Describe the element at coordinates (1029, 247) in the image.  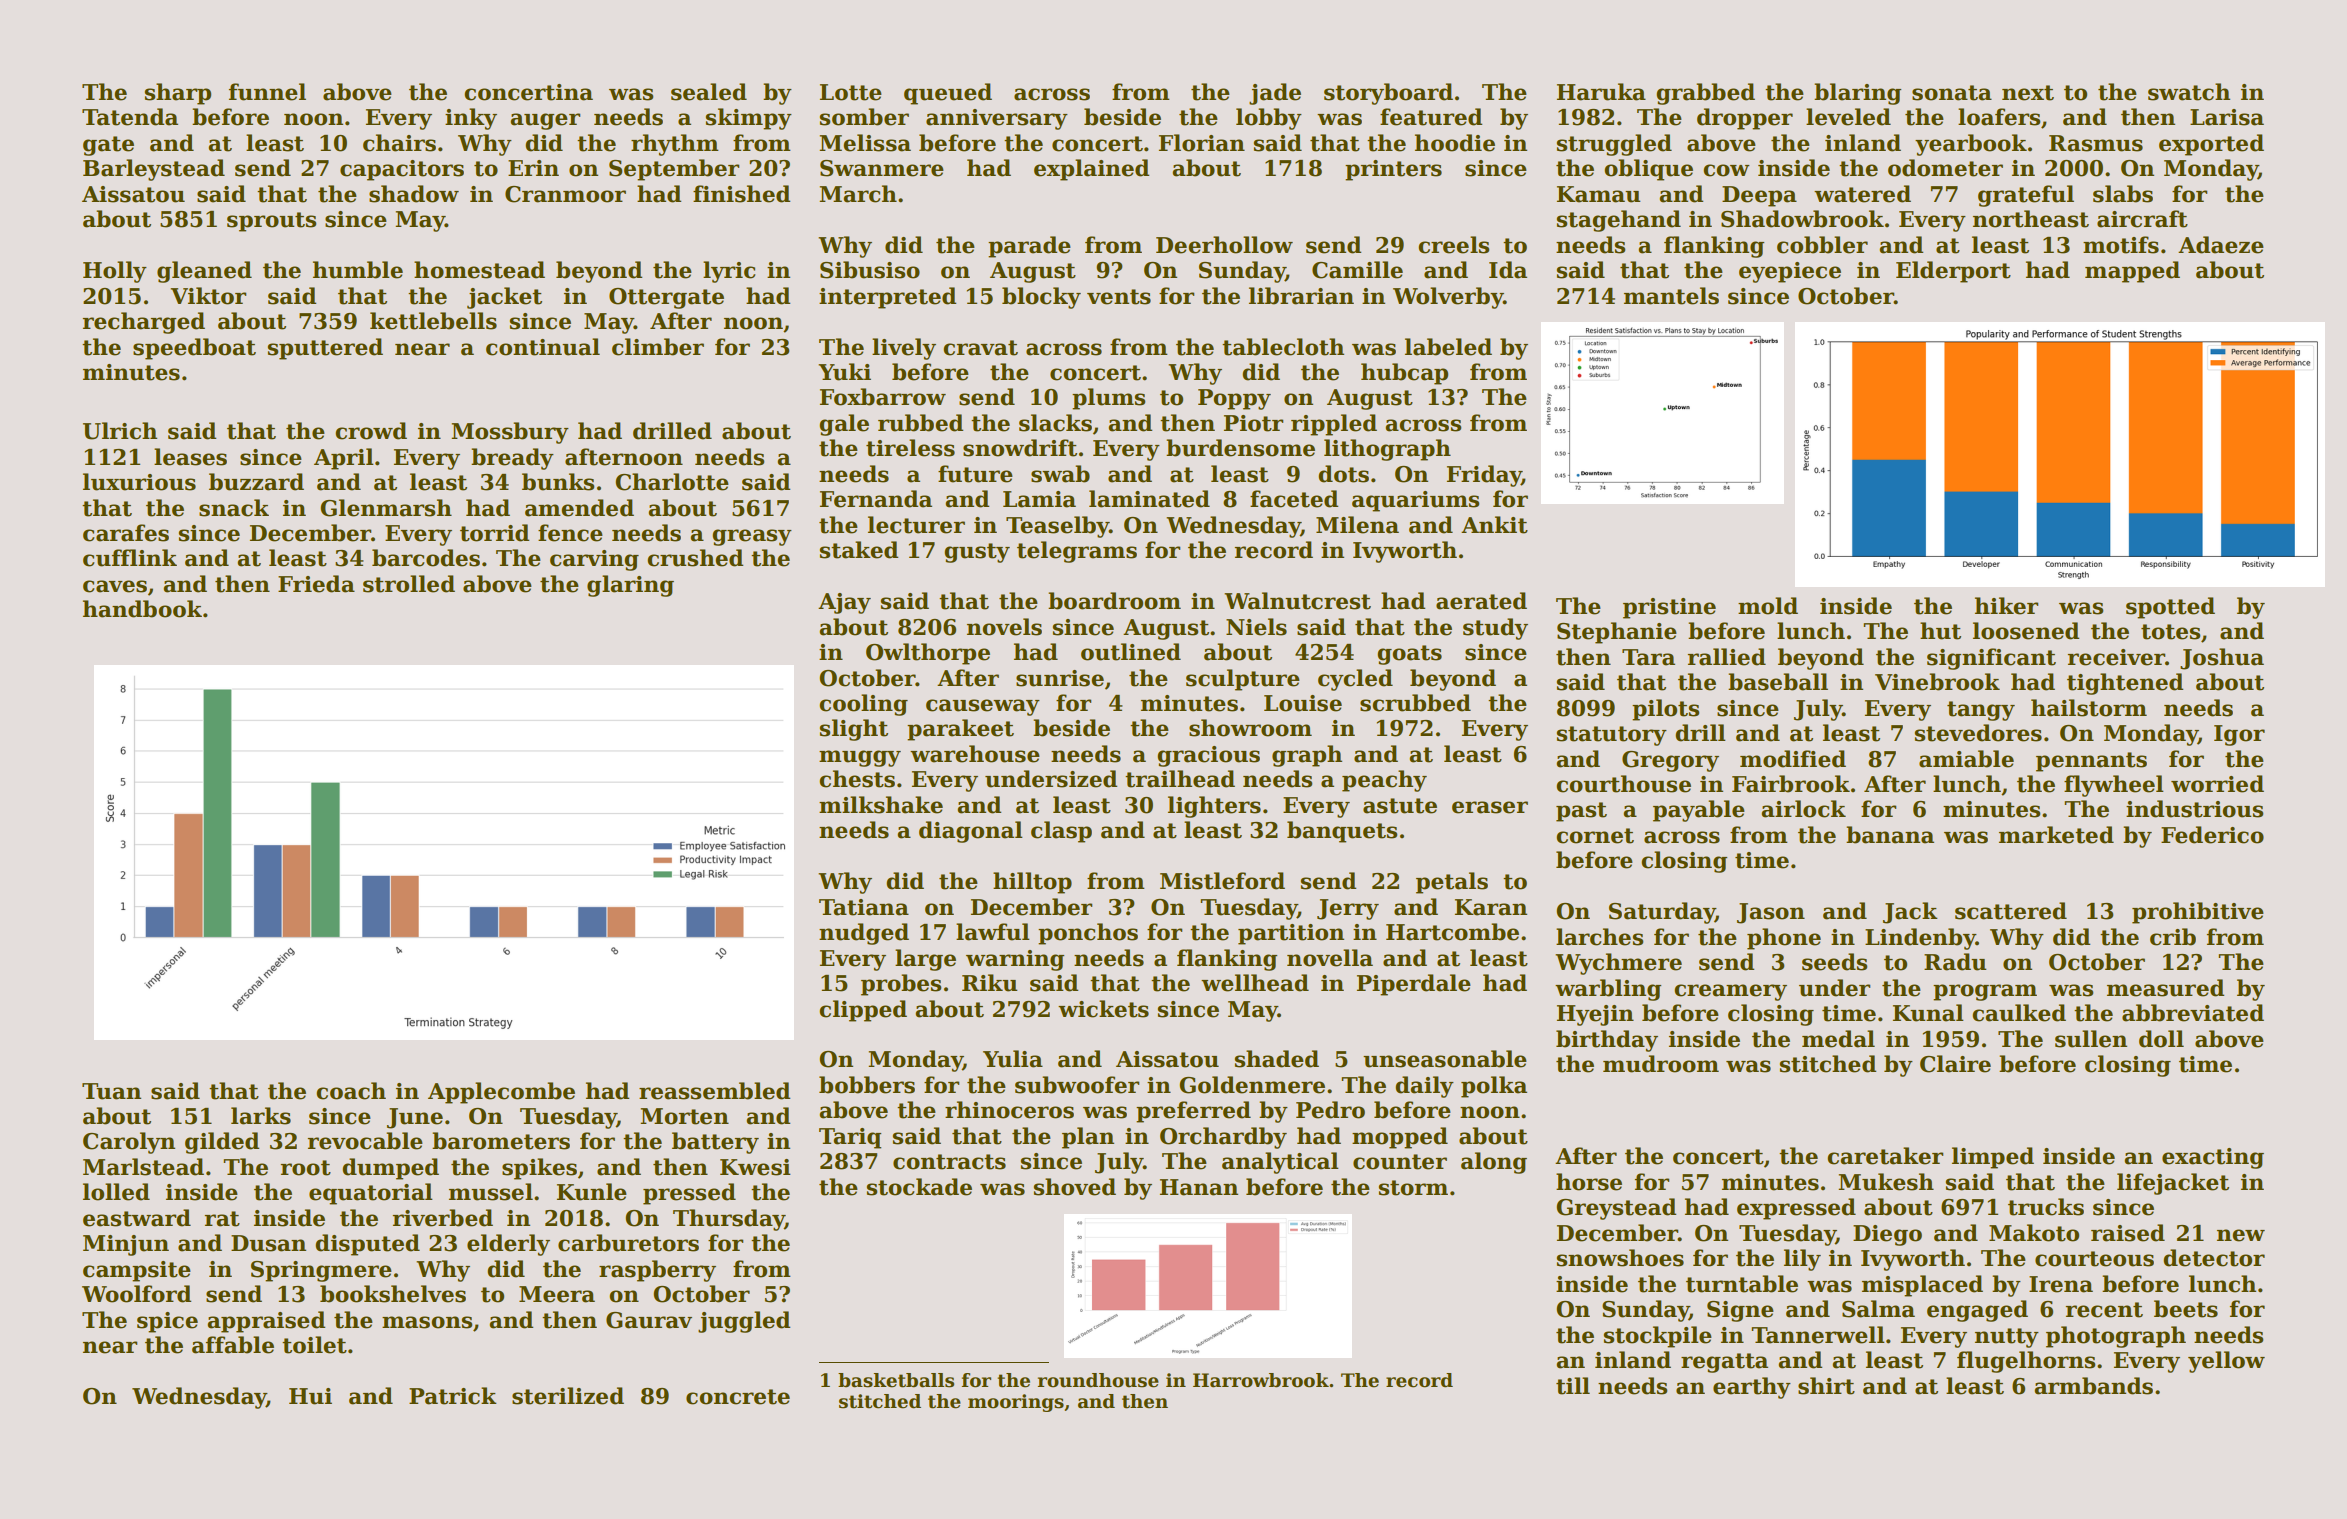
I see `parade` at that location.
